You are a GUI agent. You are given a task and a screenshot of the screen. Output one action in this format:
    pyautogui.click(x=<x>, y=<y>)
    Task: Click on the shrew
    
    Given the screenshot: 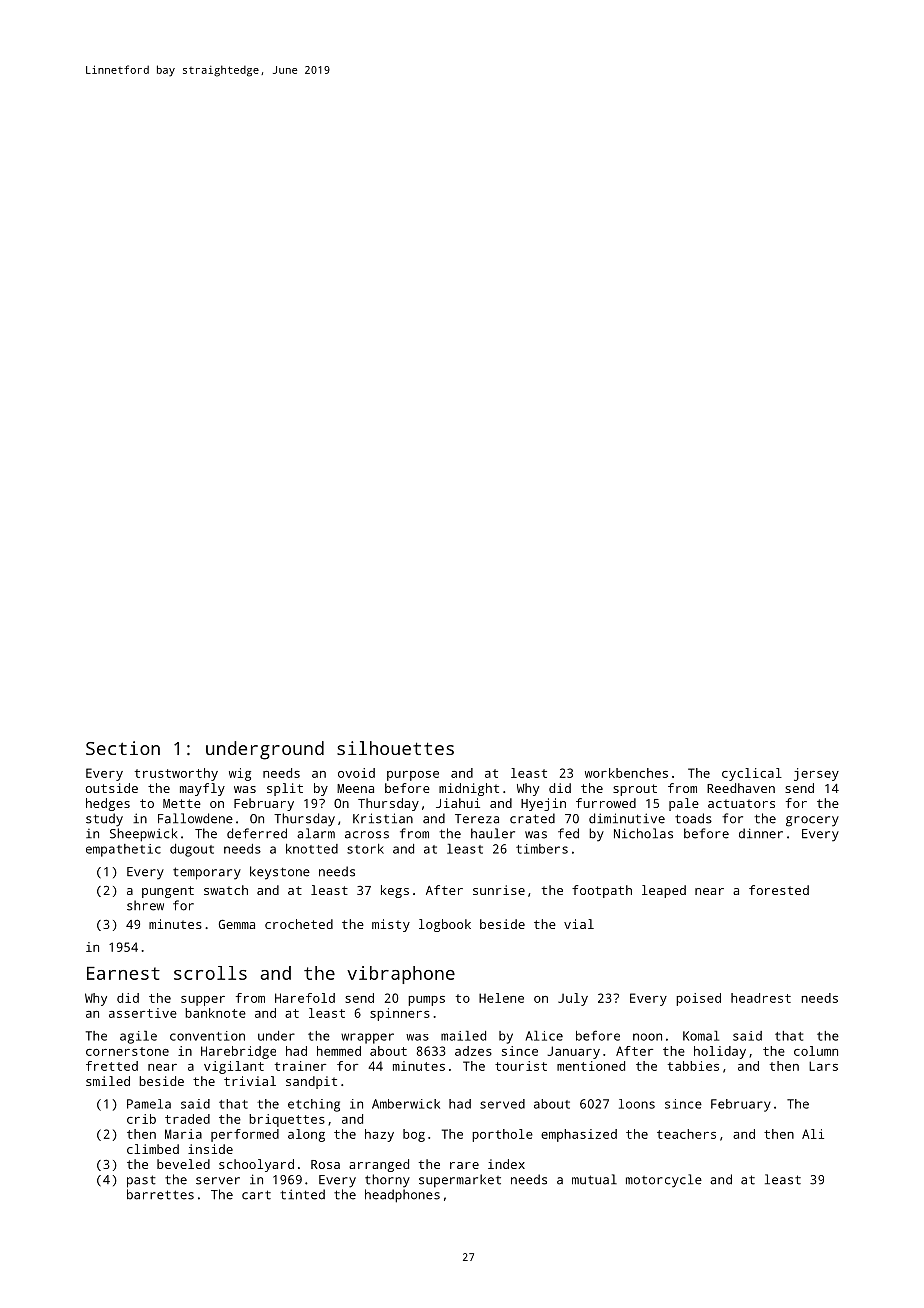 What is the action you would take?
    pyautogui.click(x=145, y=905)
